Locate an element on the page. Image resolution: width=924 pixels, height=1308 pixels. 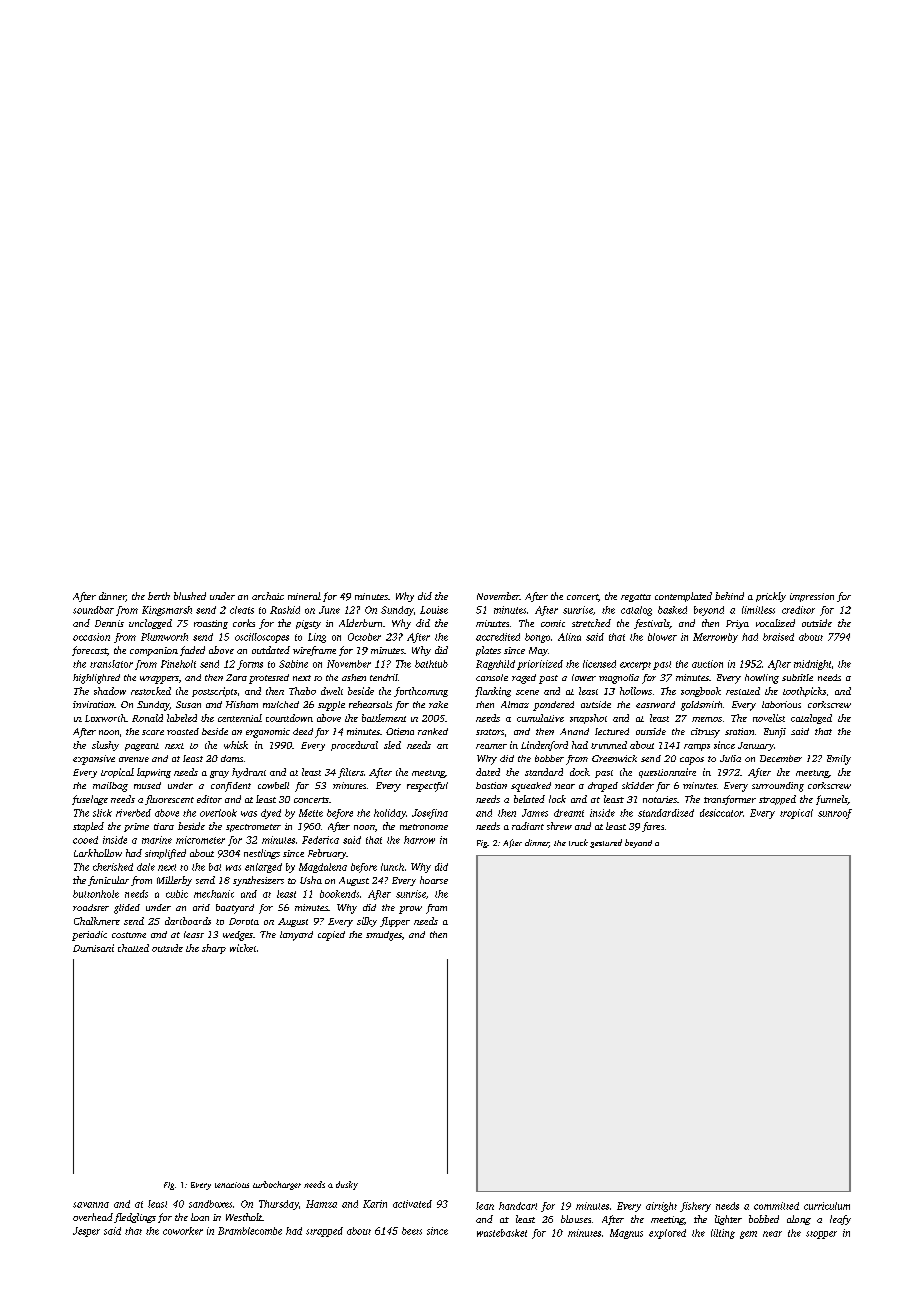
smudges is located at coordinates (384, 936).
